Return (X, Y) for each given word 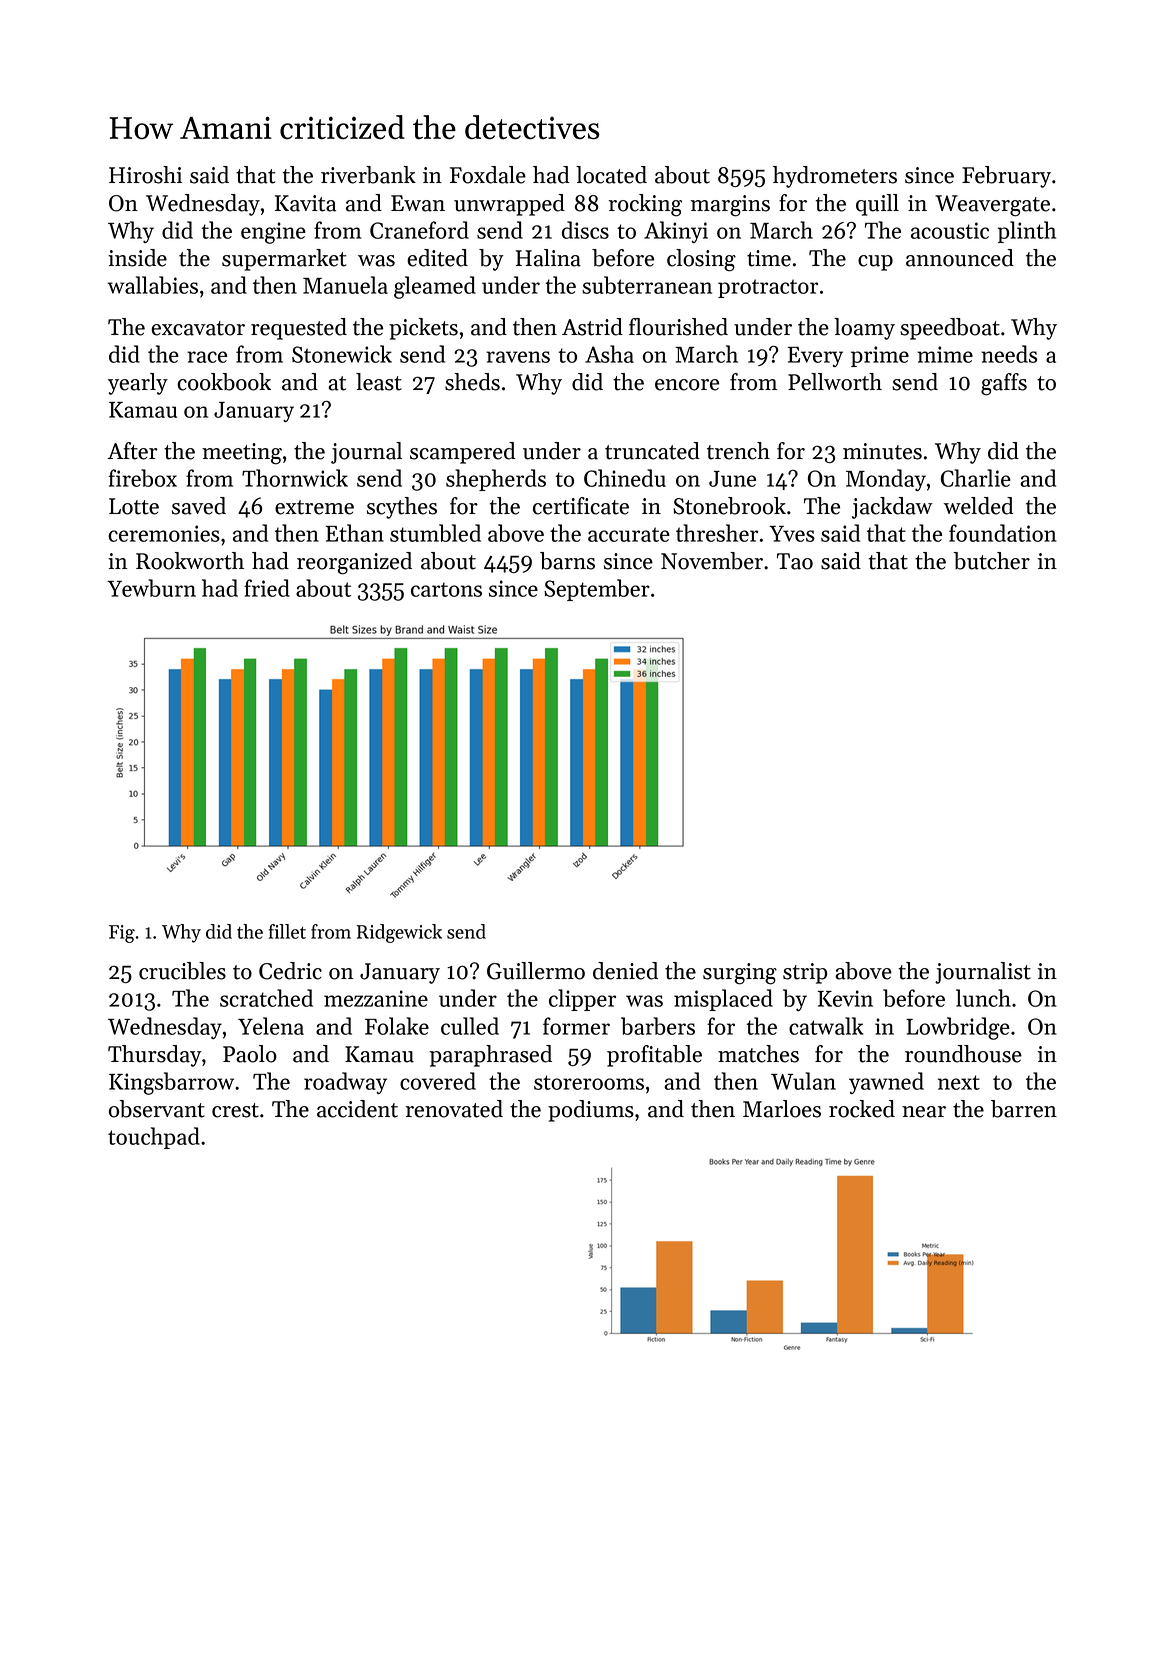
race (207, 357)
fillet (287, 931)
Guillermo (536, 971)
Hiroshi (145, 175)
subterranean (647, 285)
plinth (1027, 232)
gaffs (1004, 384)
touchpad (154, 1138)
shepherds (496, 480)
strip (805, 973)
